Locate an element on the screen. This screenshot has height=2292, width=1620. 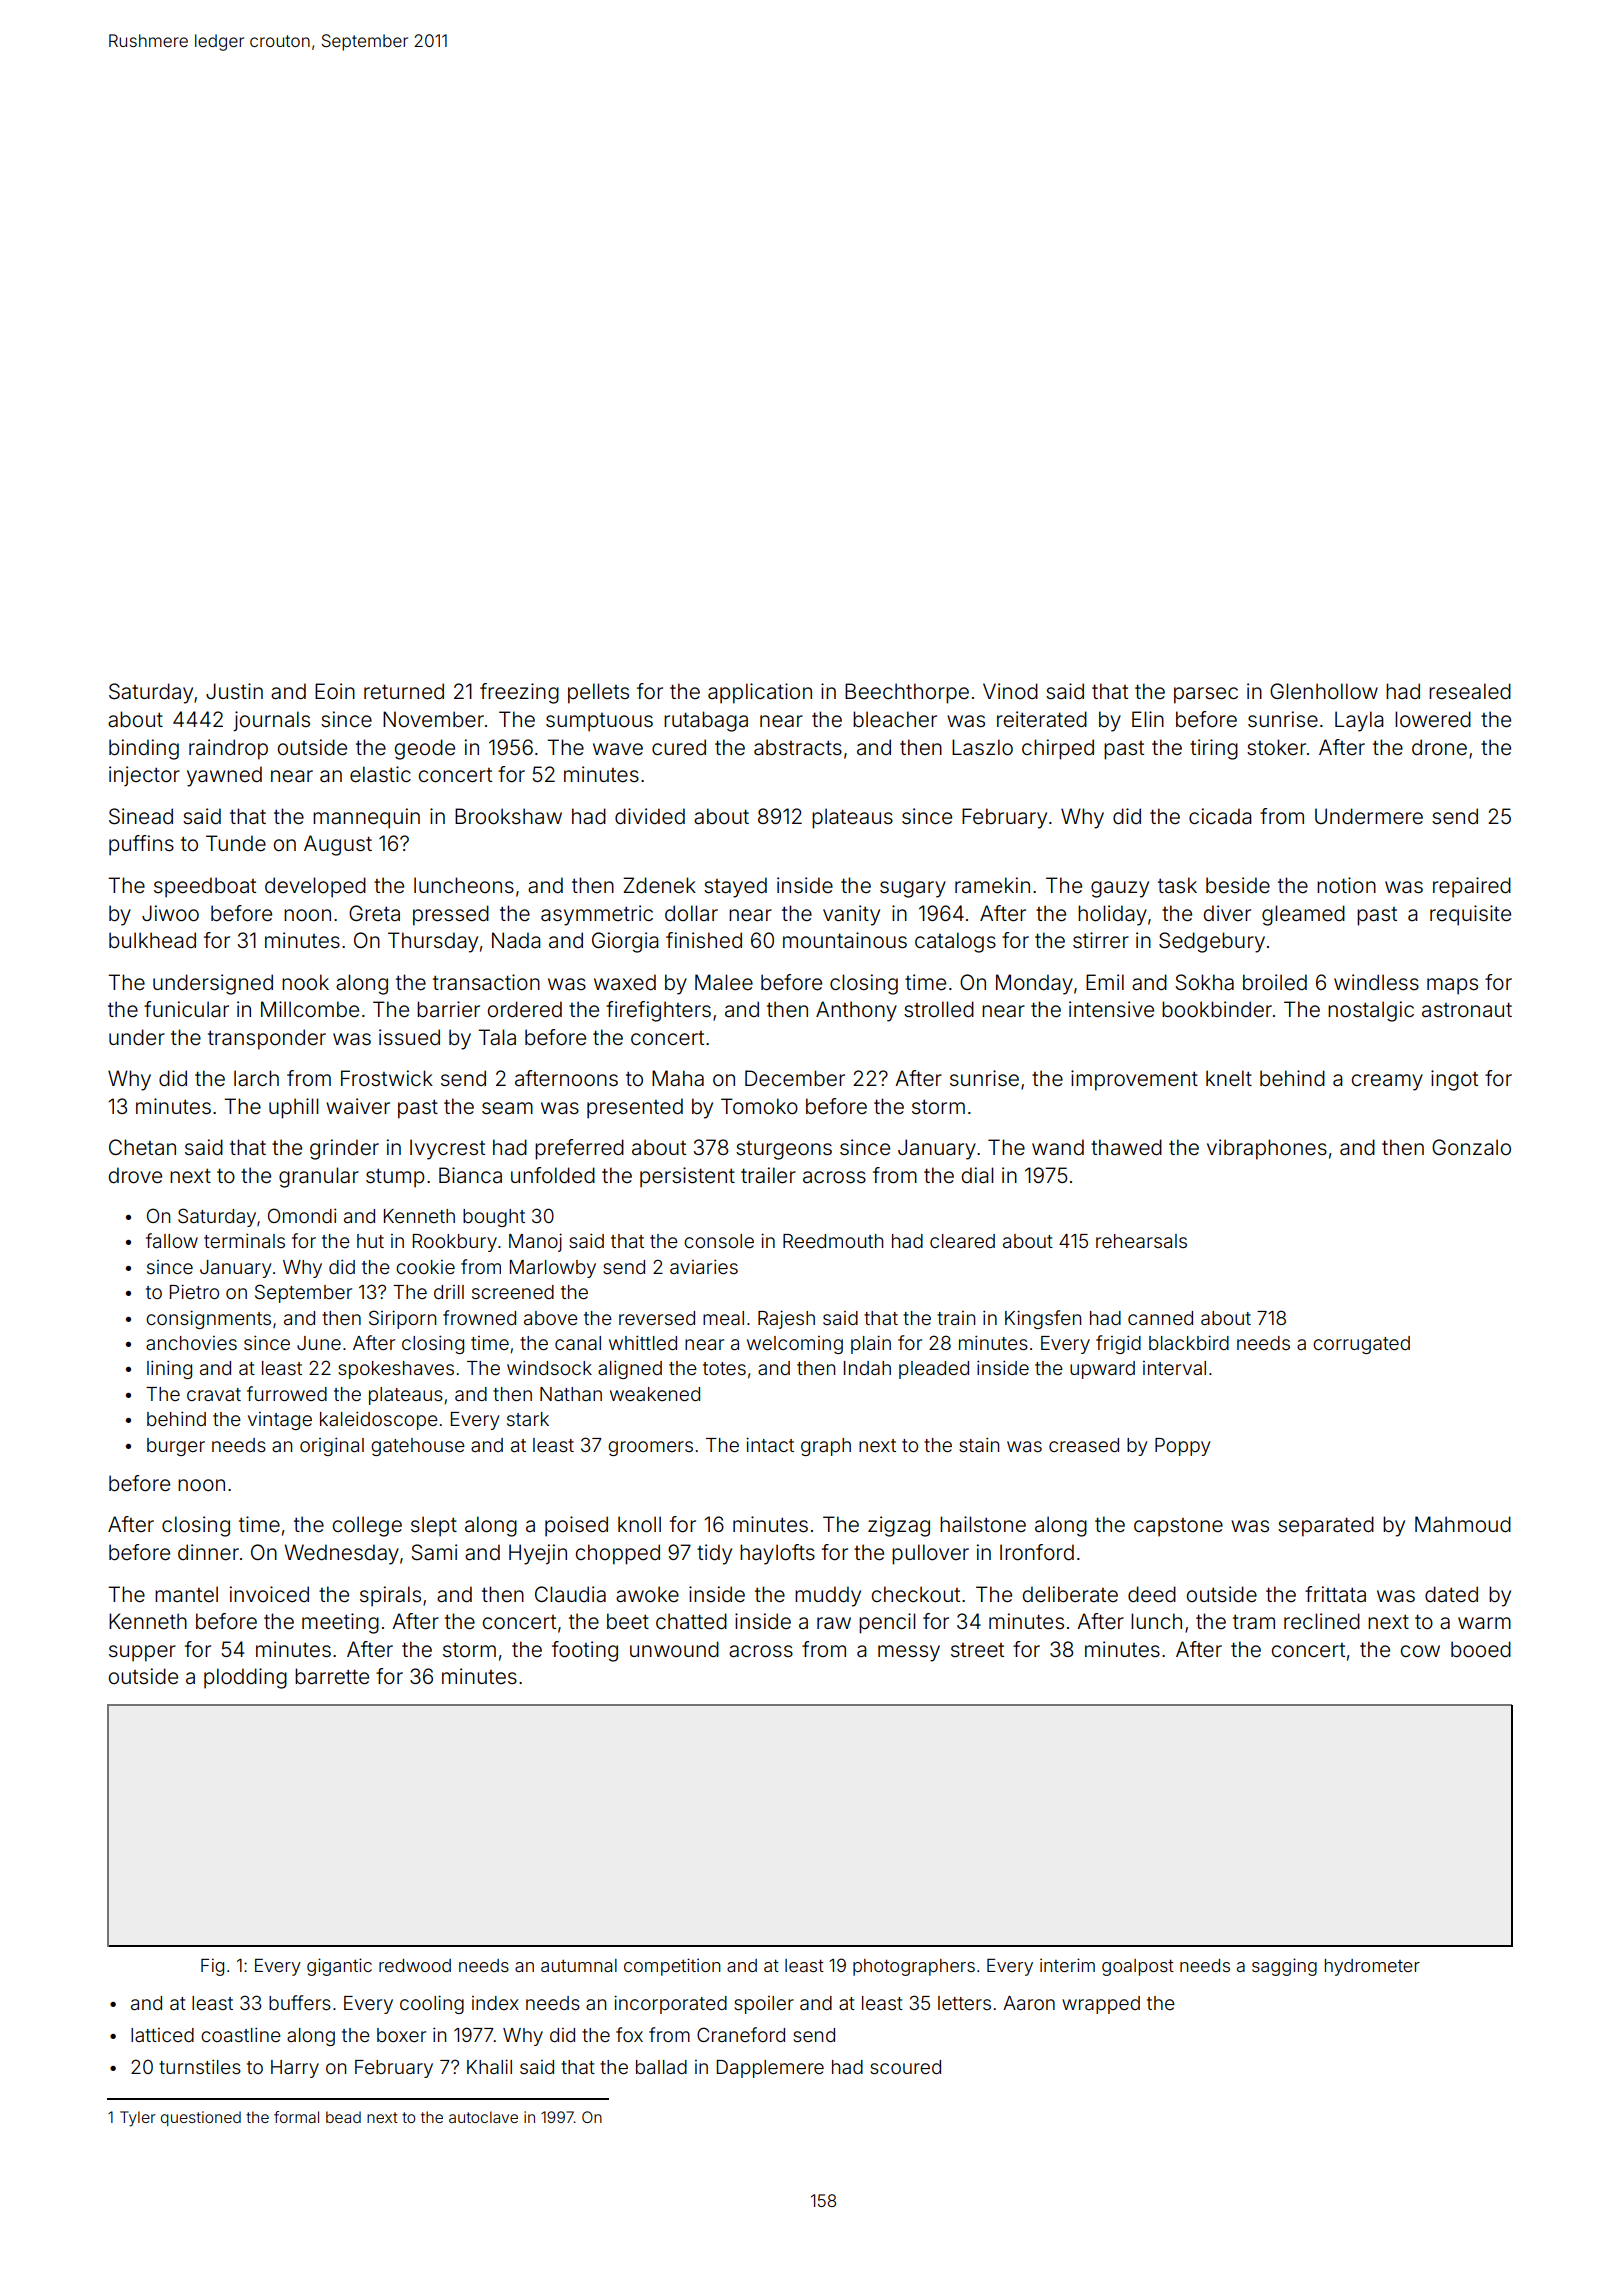
street is located at coordinates (977, 1650).
